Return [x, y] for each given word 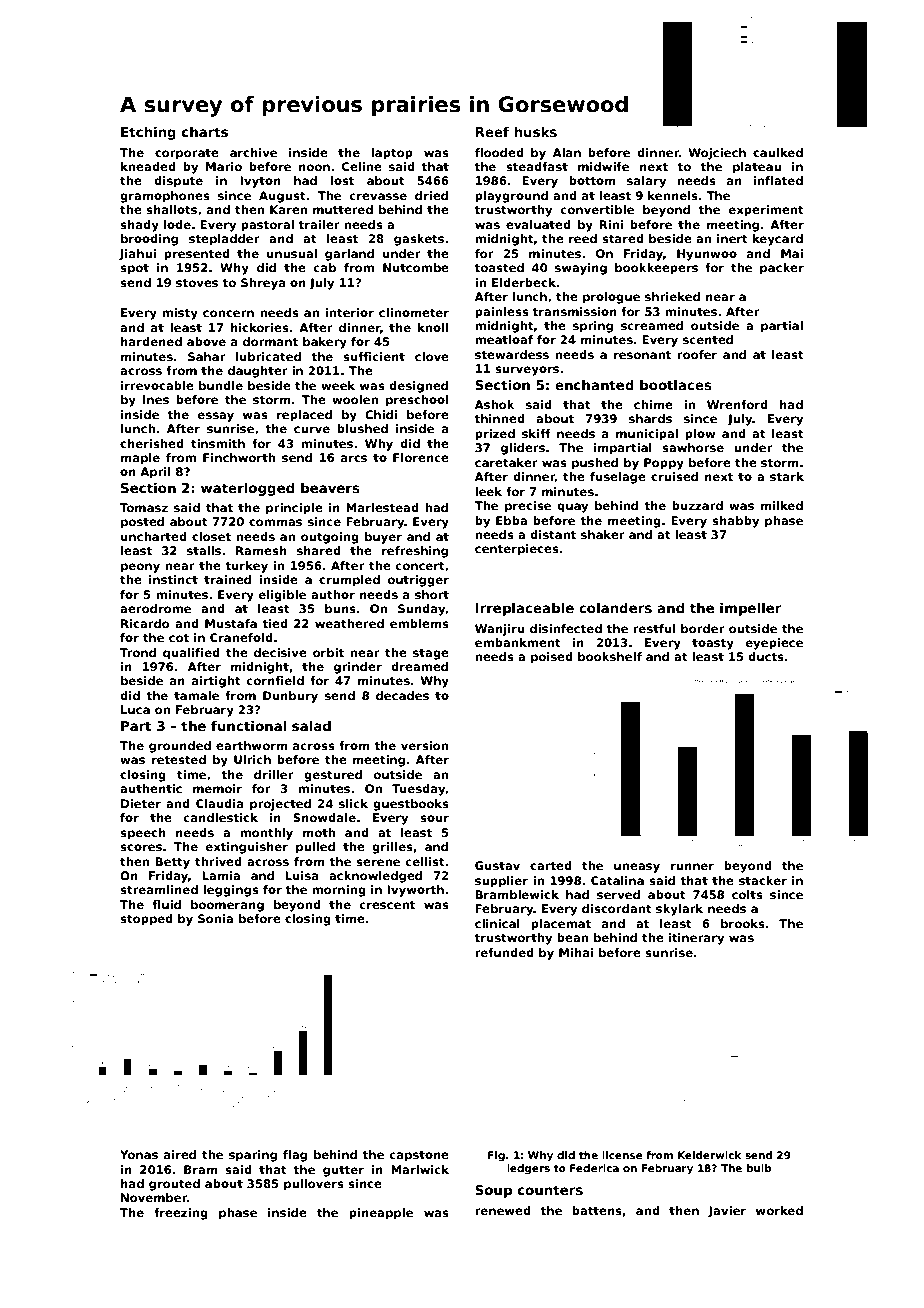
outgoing [330, 538]
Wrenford [737, 404]
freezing [181, 1214]
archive [253, 152]
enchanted [594, 384]
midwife [603, 166]
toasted [499, 267]
